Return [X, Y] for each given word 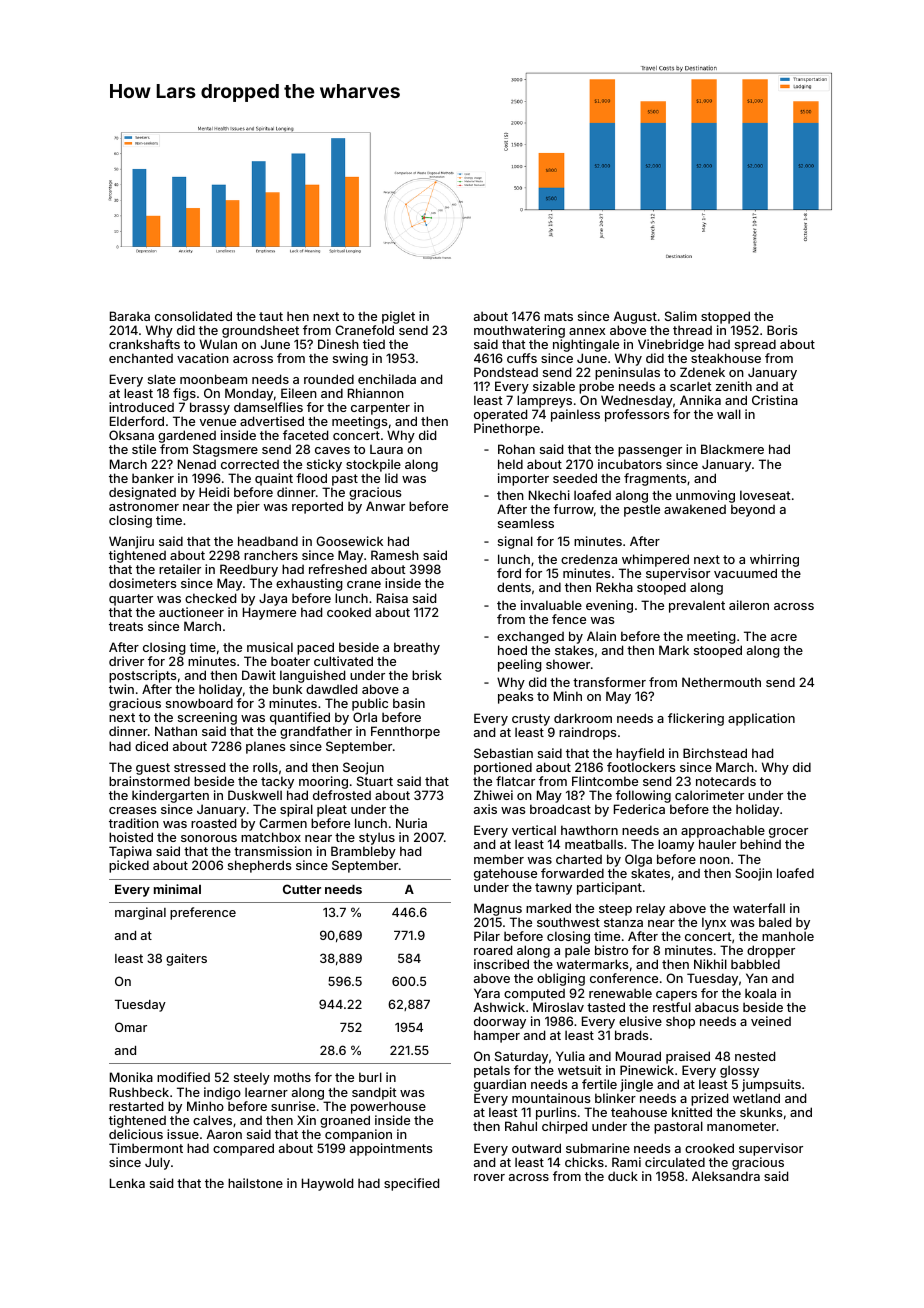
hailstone [255, 1183]
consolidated [193, 316]
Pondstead [506, 372]
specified [411, 1184]
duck [623, 1176]
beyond [753, 511]
